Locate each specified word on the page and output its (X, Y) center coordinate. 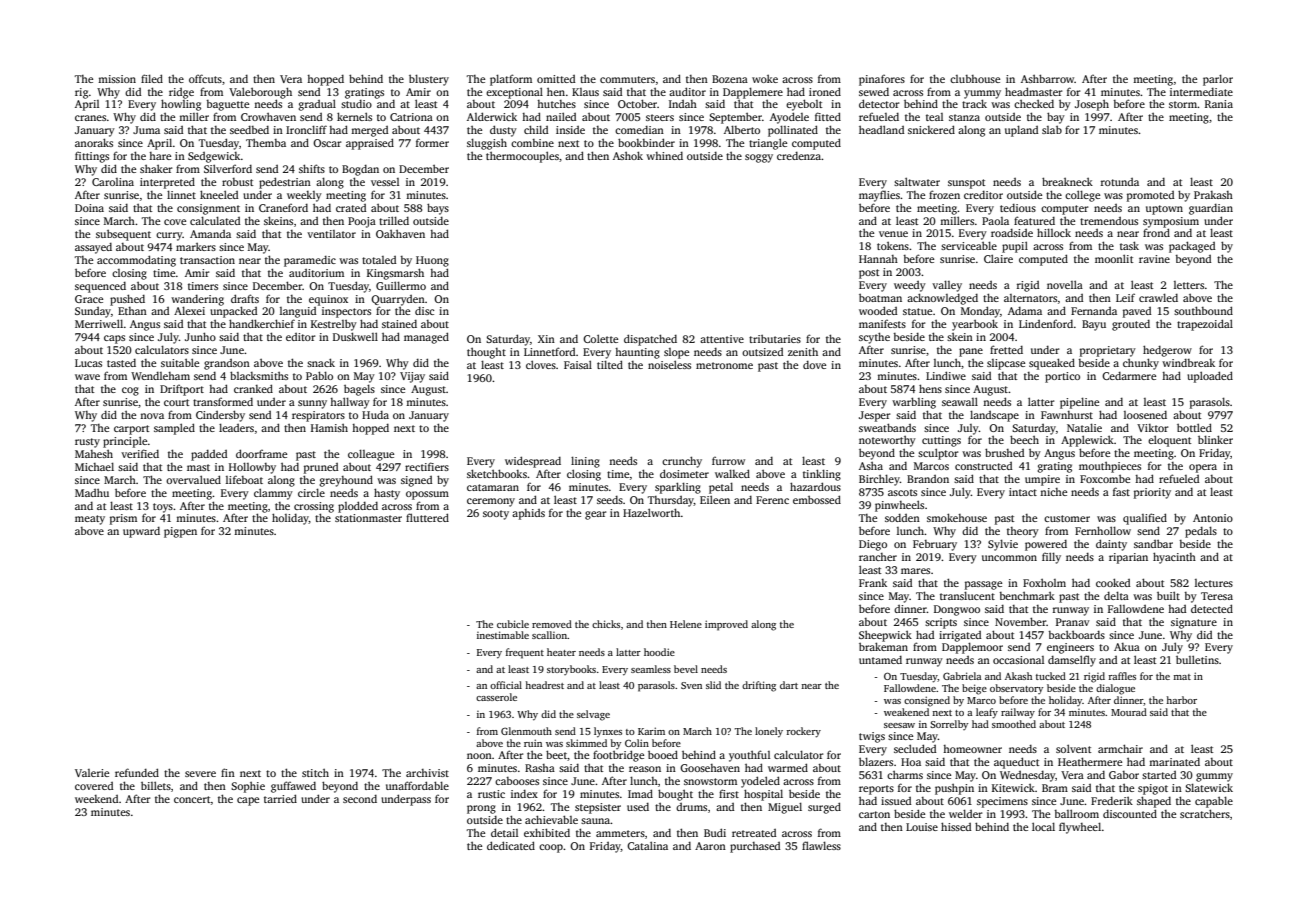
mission (117, 79)
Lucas (88, 363)
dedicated (511, 845)
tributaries (775, 339)
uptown (1164, 210)
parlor (1218, 80)
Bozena (730, 79)
